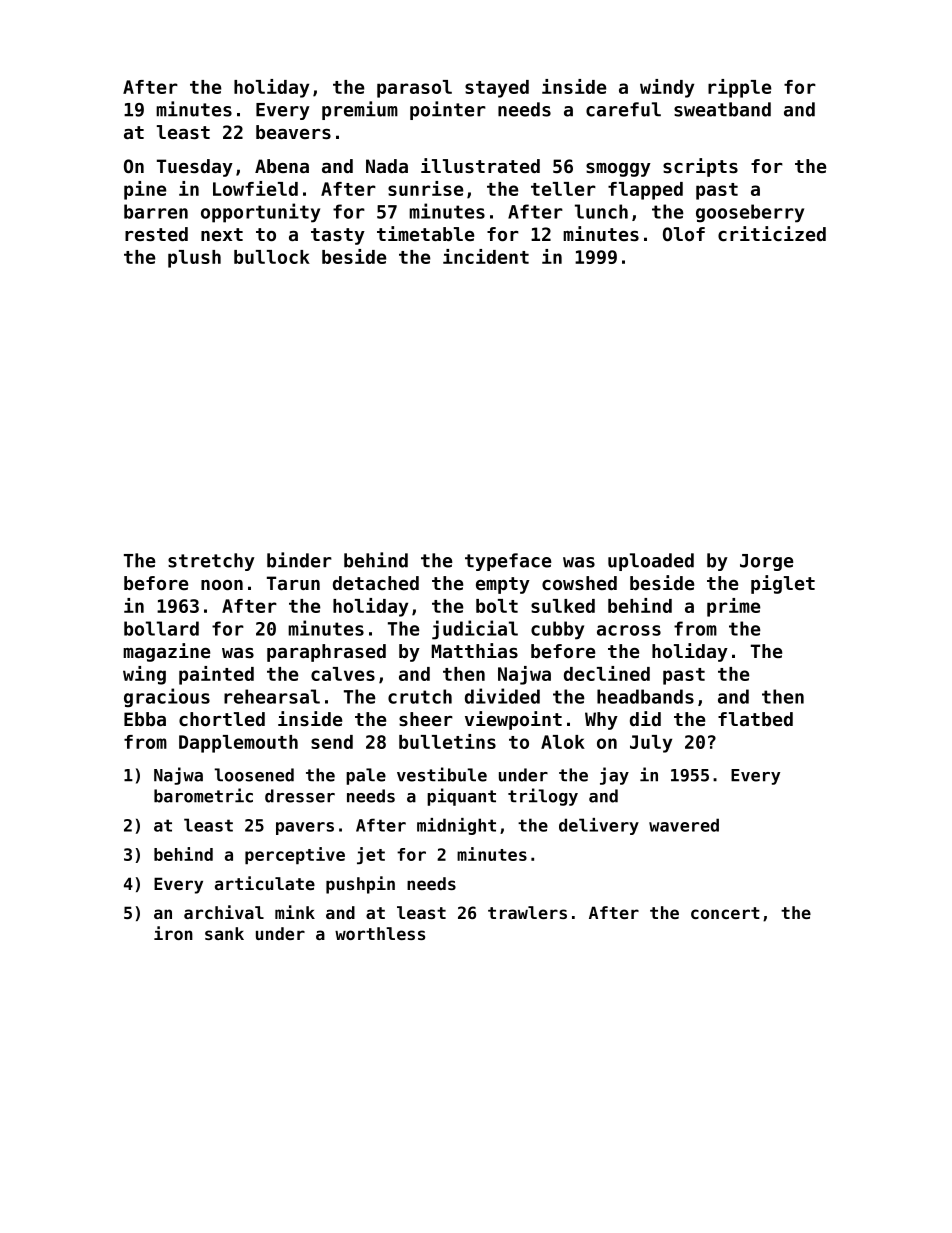  What do you see at coordinates (414, 89) in the page?
I see `parasol` at bounding box center [414, 89].
